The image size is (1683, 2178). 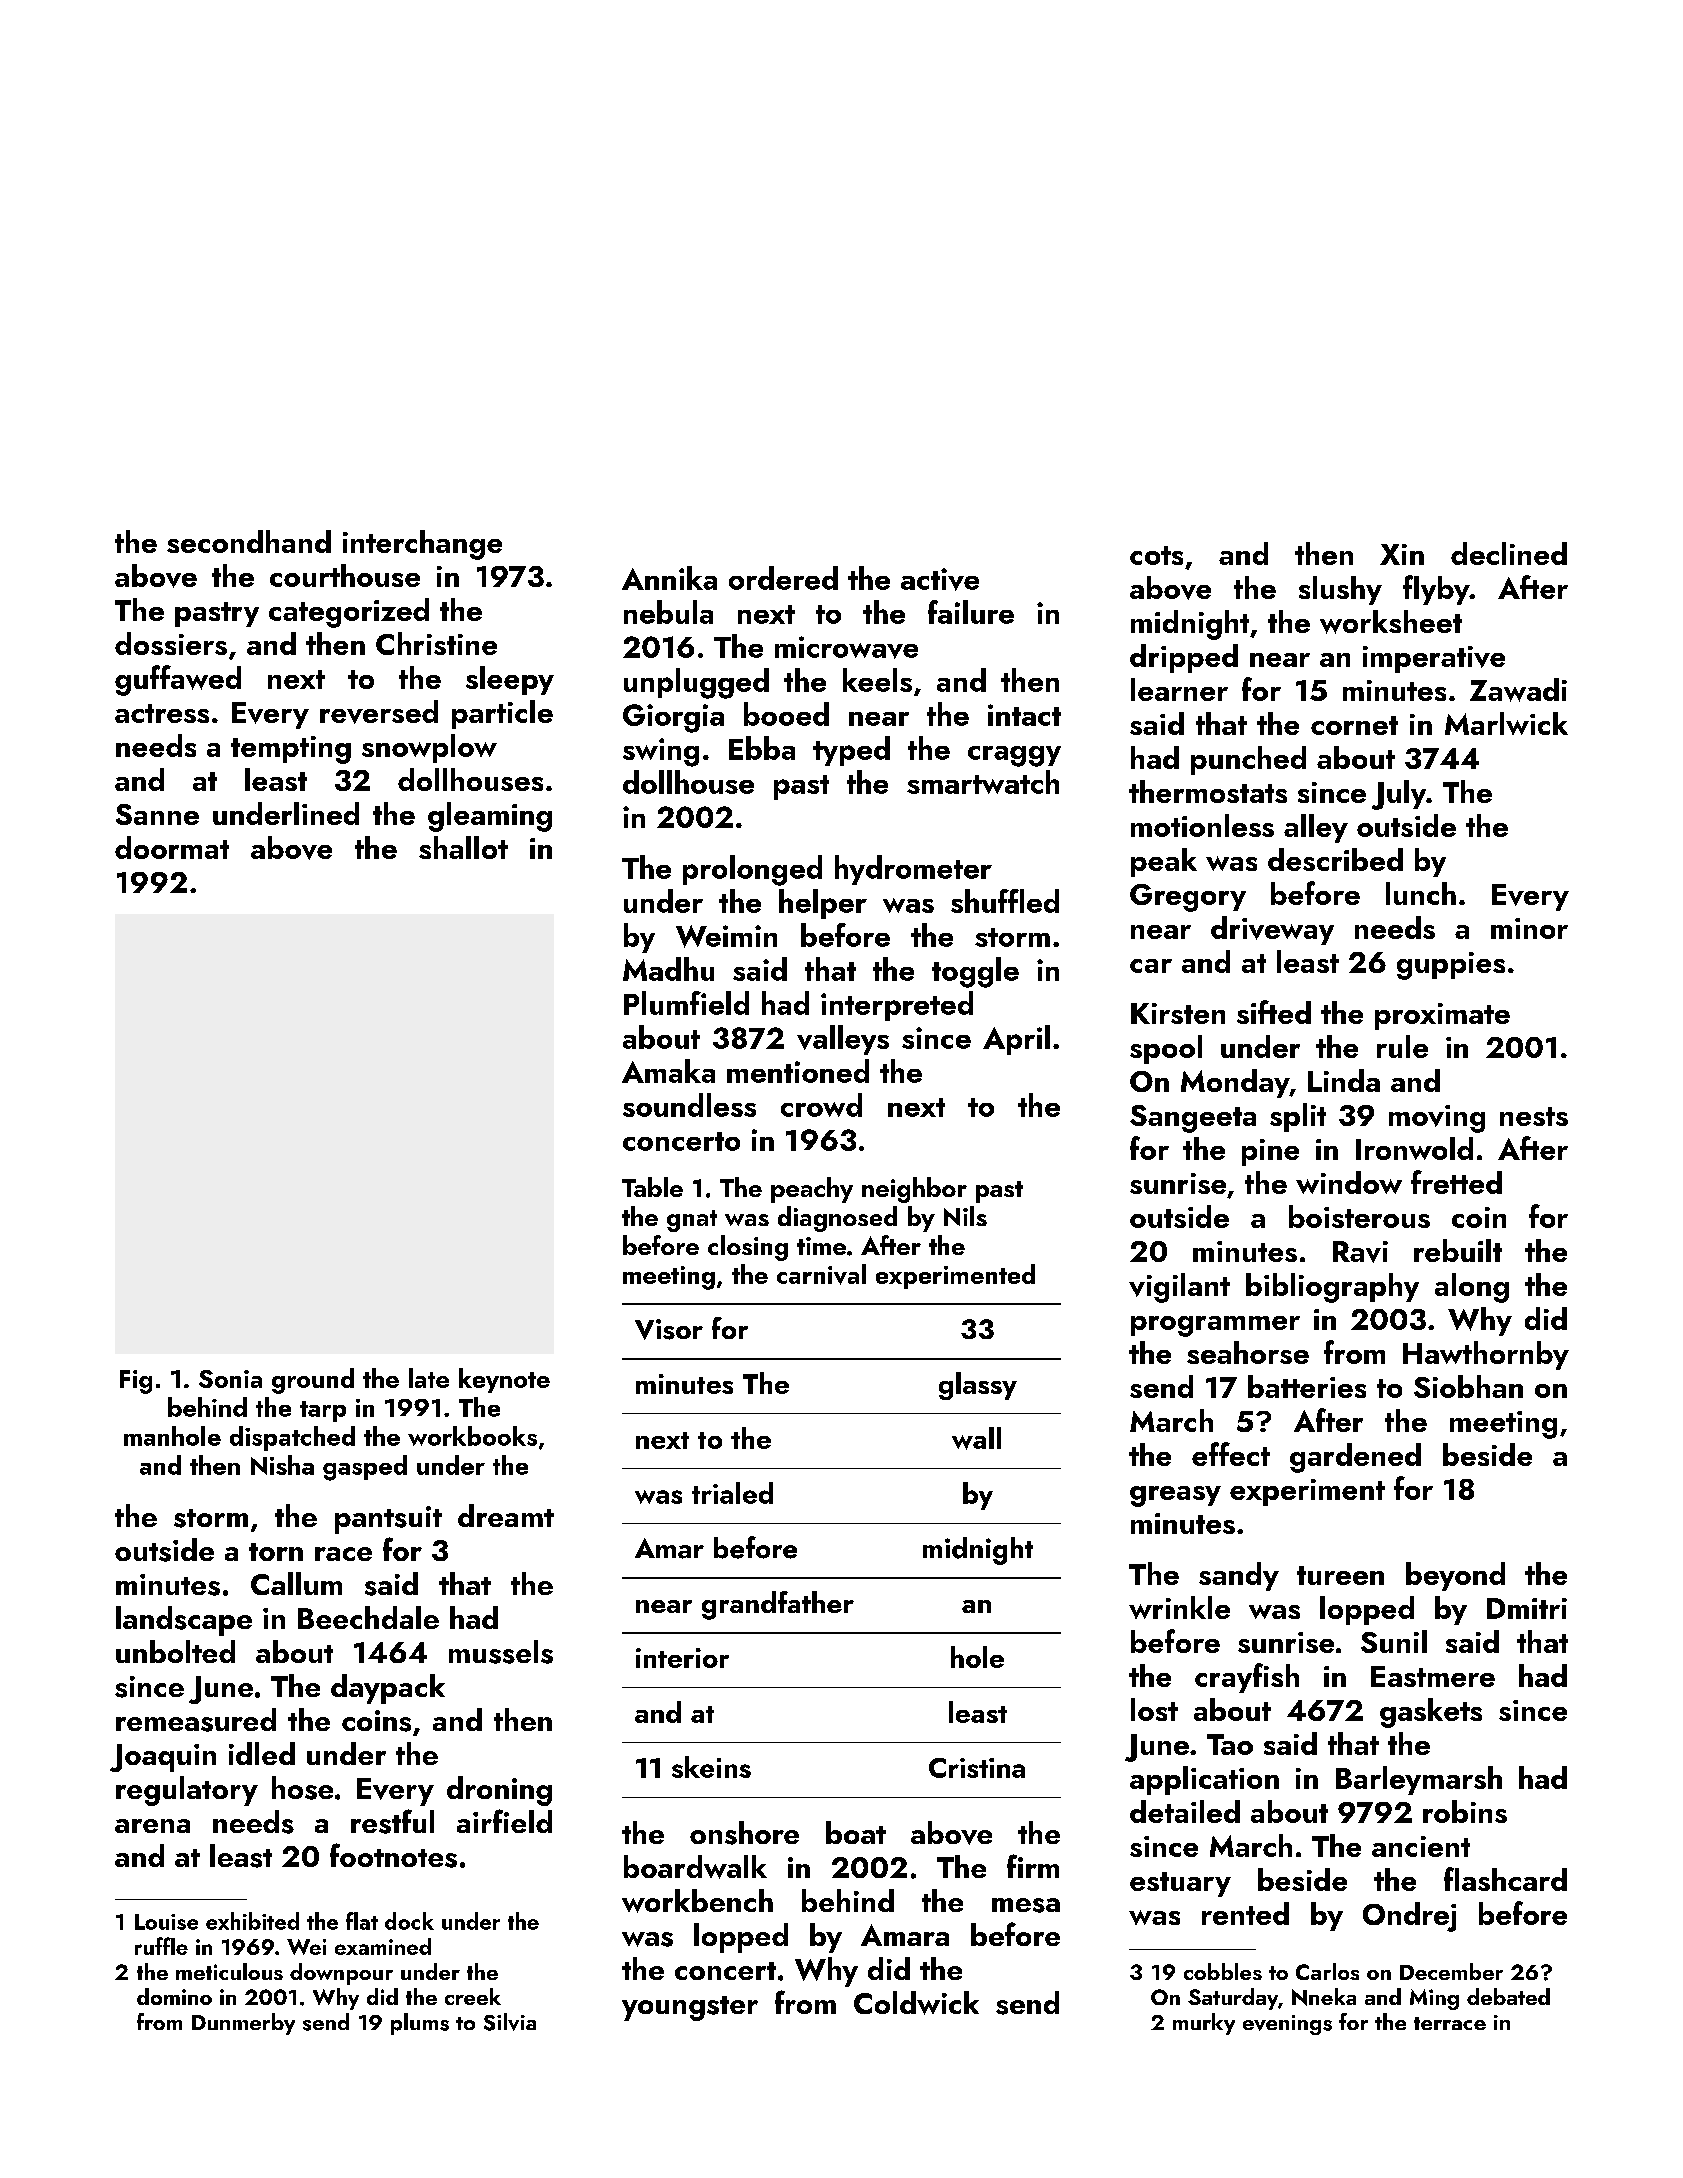 I want to click on plums, so click(x=420, y=2024).
